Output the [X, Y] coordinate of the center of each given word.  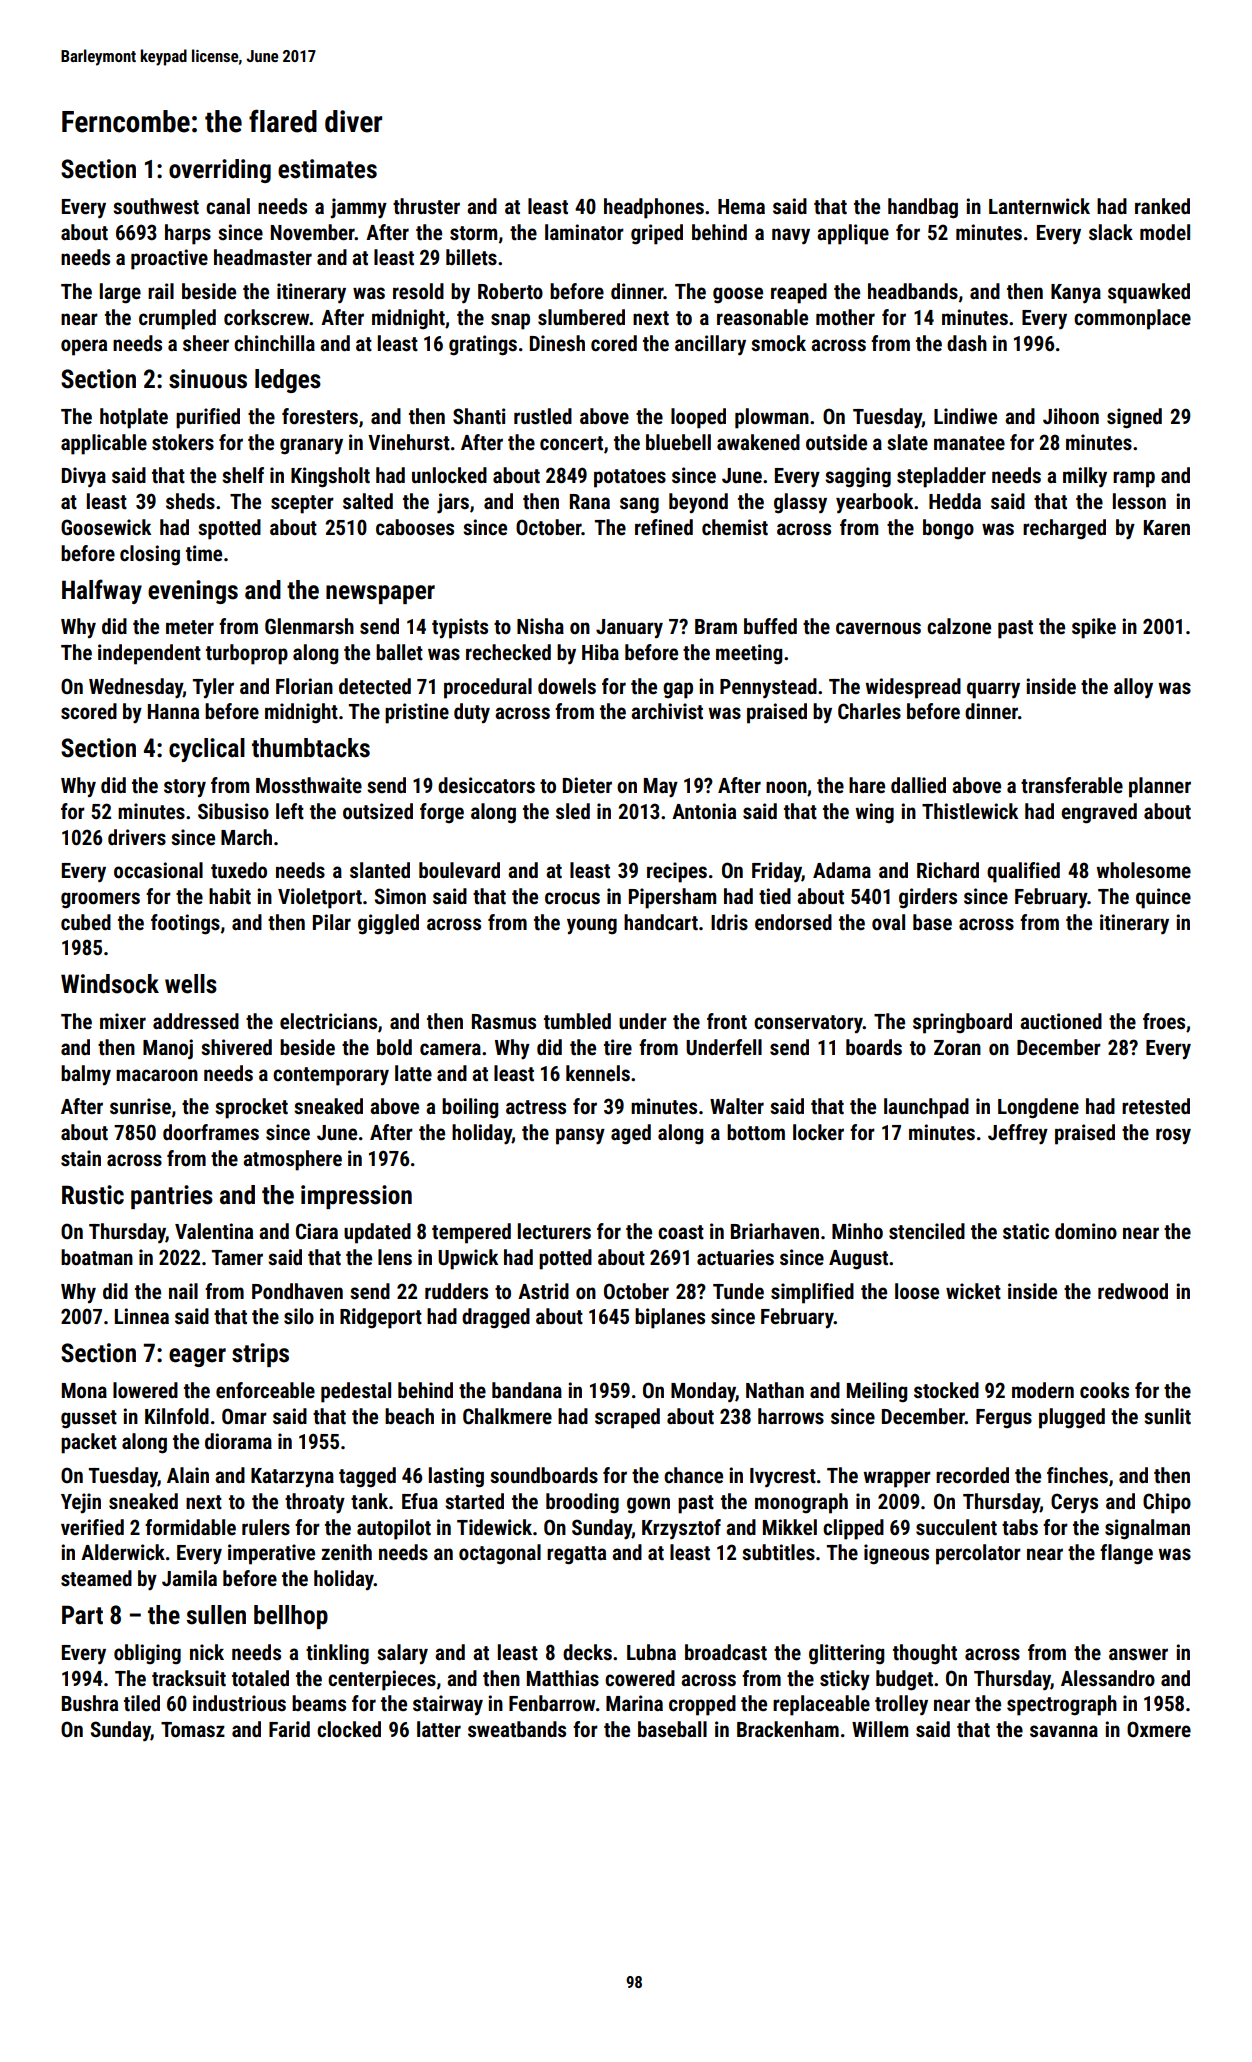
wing [874, 813]
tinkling [337, 1654]
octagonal [500, 1554]
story [185, 788]
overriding [220, 171]
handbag [923, 208]
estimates [327, 169]
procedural [488, 688]
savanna [1064, 1731]
